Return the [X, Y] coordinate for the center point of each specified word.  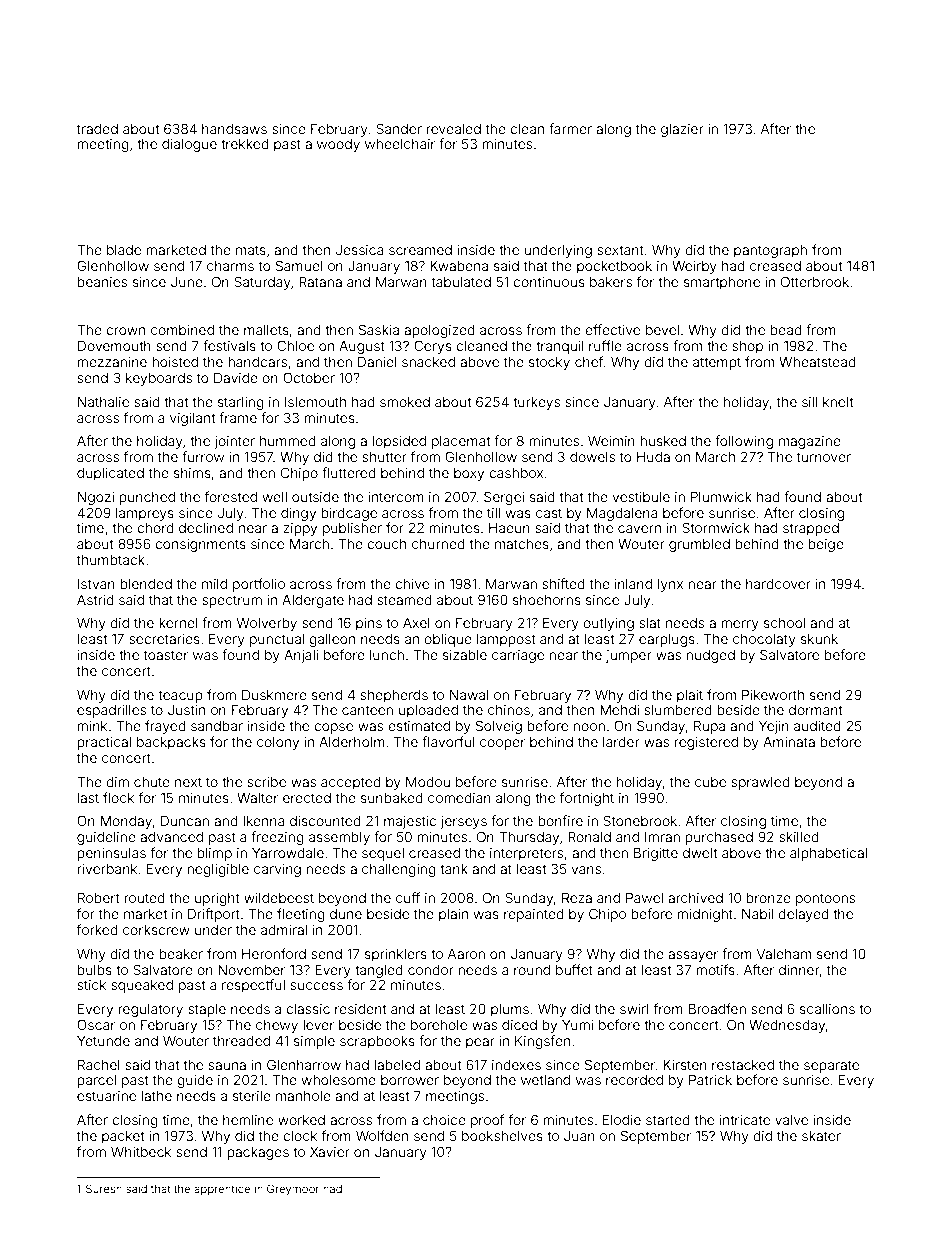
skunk [819, 639]
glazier [682, 130]
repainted [534, 915]
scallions [827, 1009]
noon [589, 727]
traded [97, 129]
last [88, 798]
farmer [570, 128]
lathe [157, 1096]
